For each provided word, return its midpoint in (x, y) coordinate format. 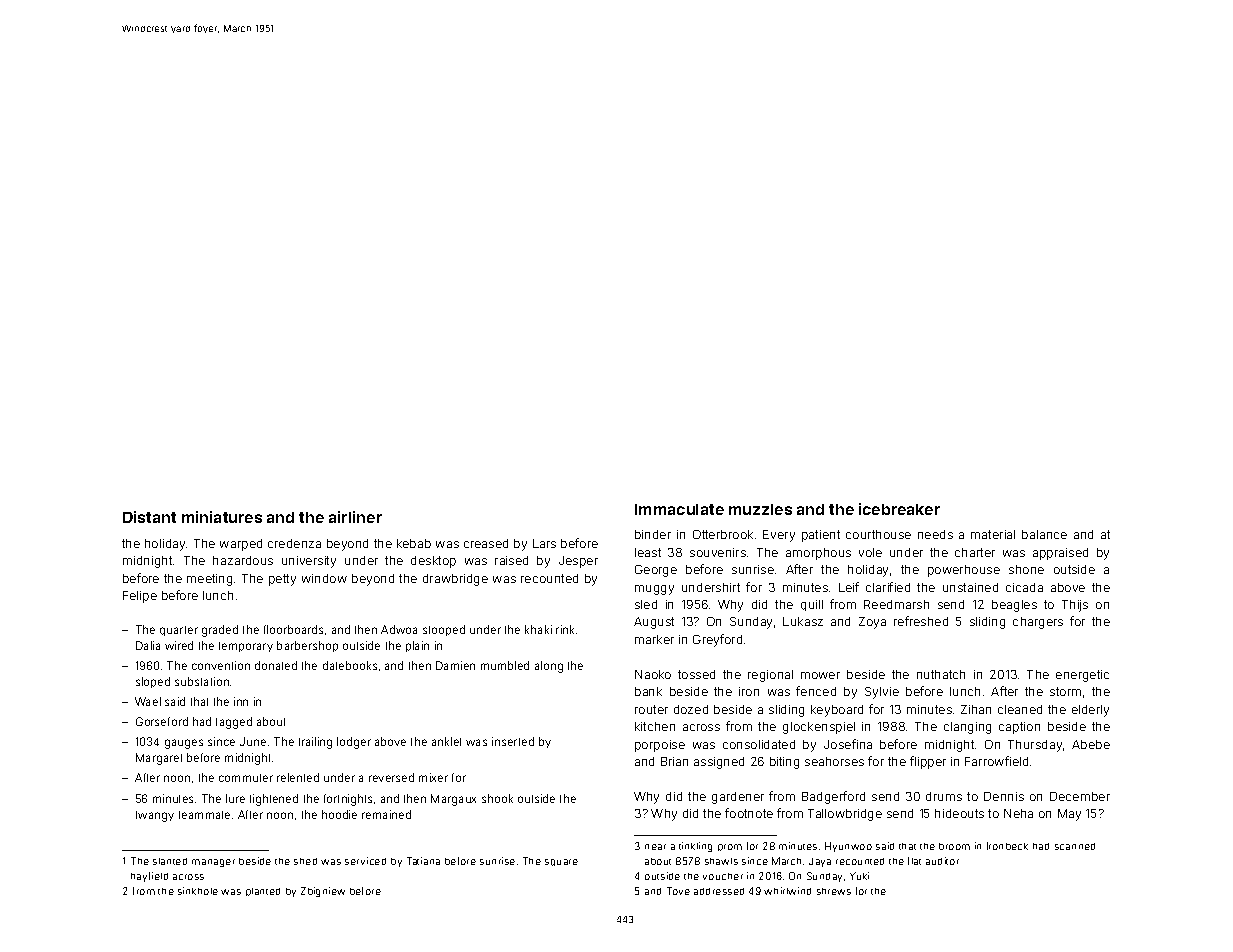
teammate (204, 815)
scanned (1075, 846)
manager (213, 863)
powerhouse (964, 571)
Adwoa (399, 629)
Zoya (872, 623)
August (654, 623)
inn (241, 701)
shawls (721, 861)
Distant (149, 517)
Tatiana (423, 861)
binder (653, 534)
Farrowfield (996, 761)
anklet (446, 741)
